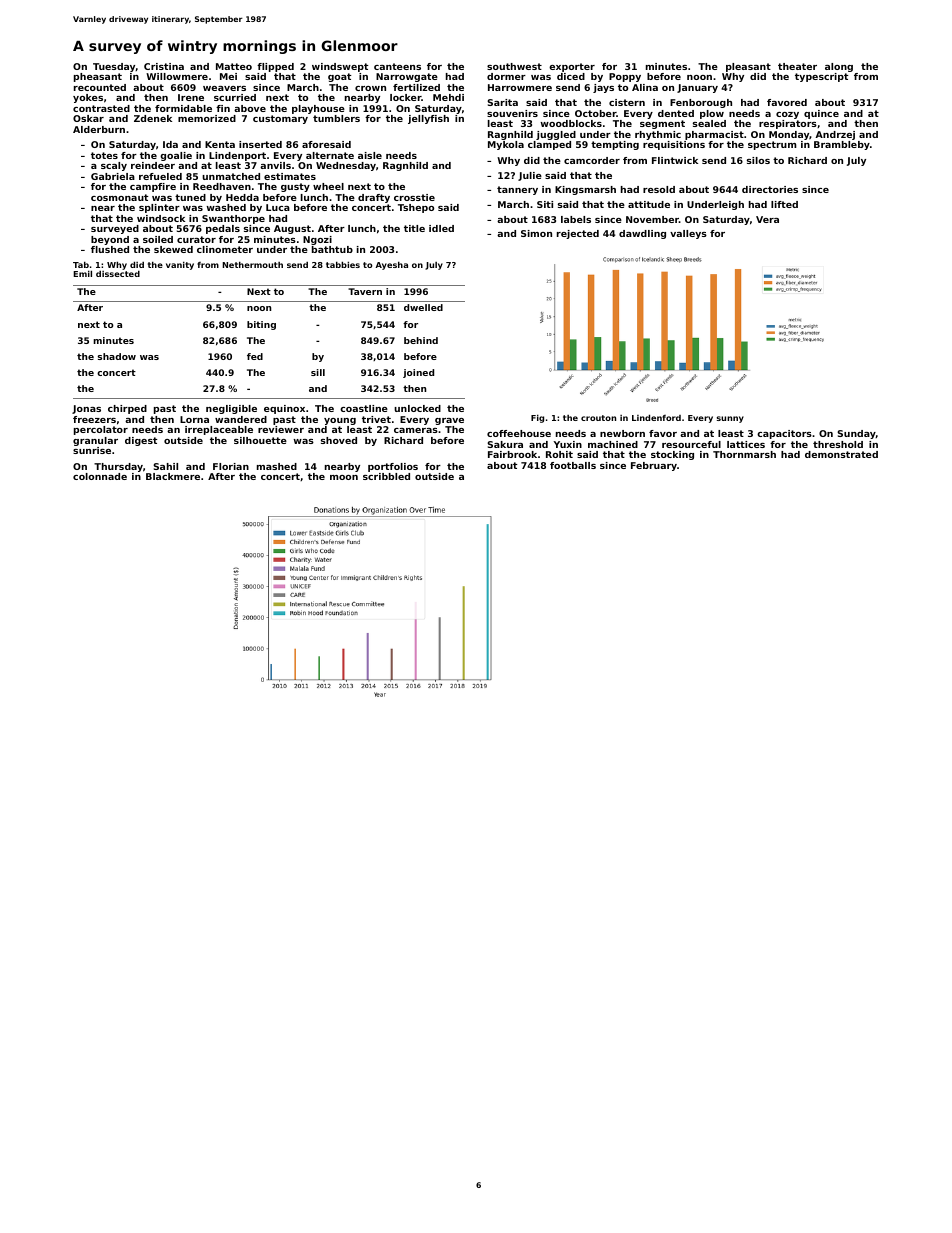  I want to click on dwelled, so click(423, 307).
